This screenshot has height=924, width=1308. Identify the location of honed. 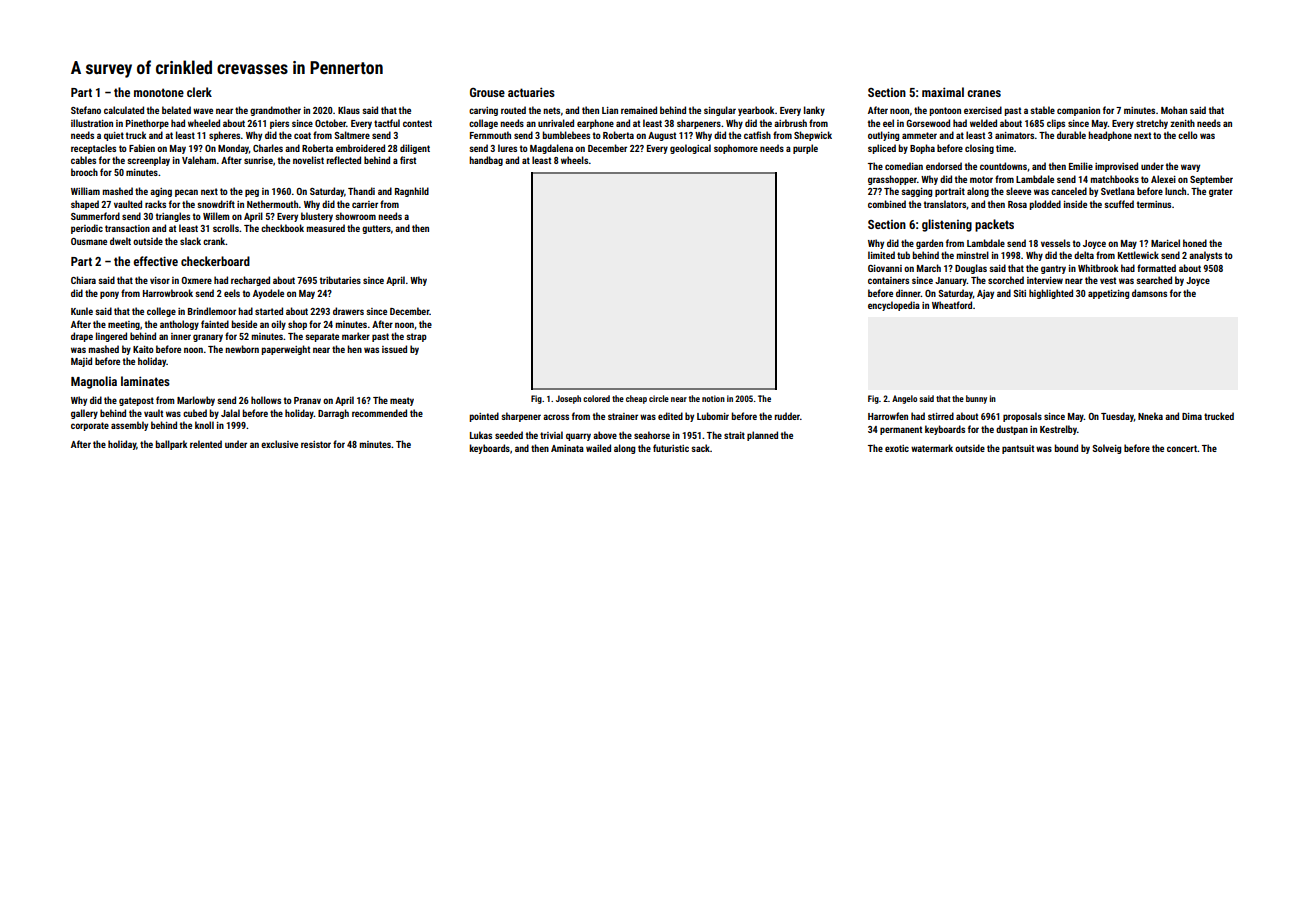
(1195, 243).
